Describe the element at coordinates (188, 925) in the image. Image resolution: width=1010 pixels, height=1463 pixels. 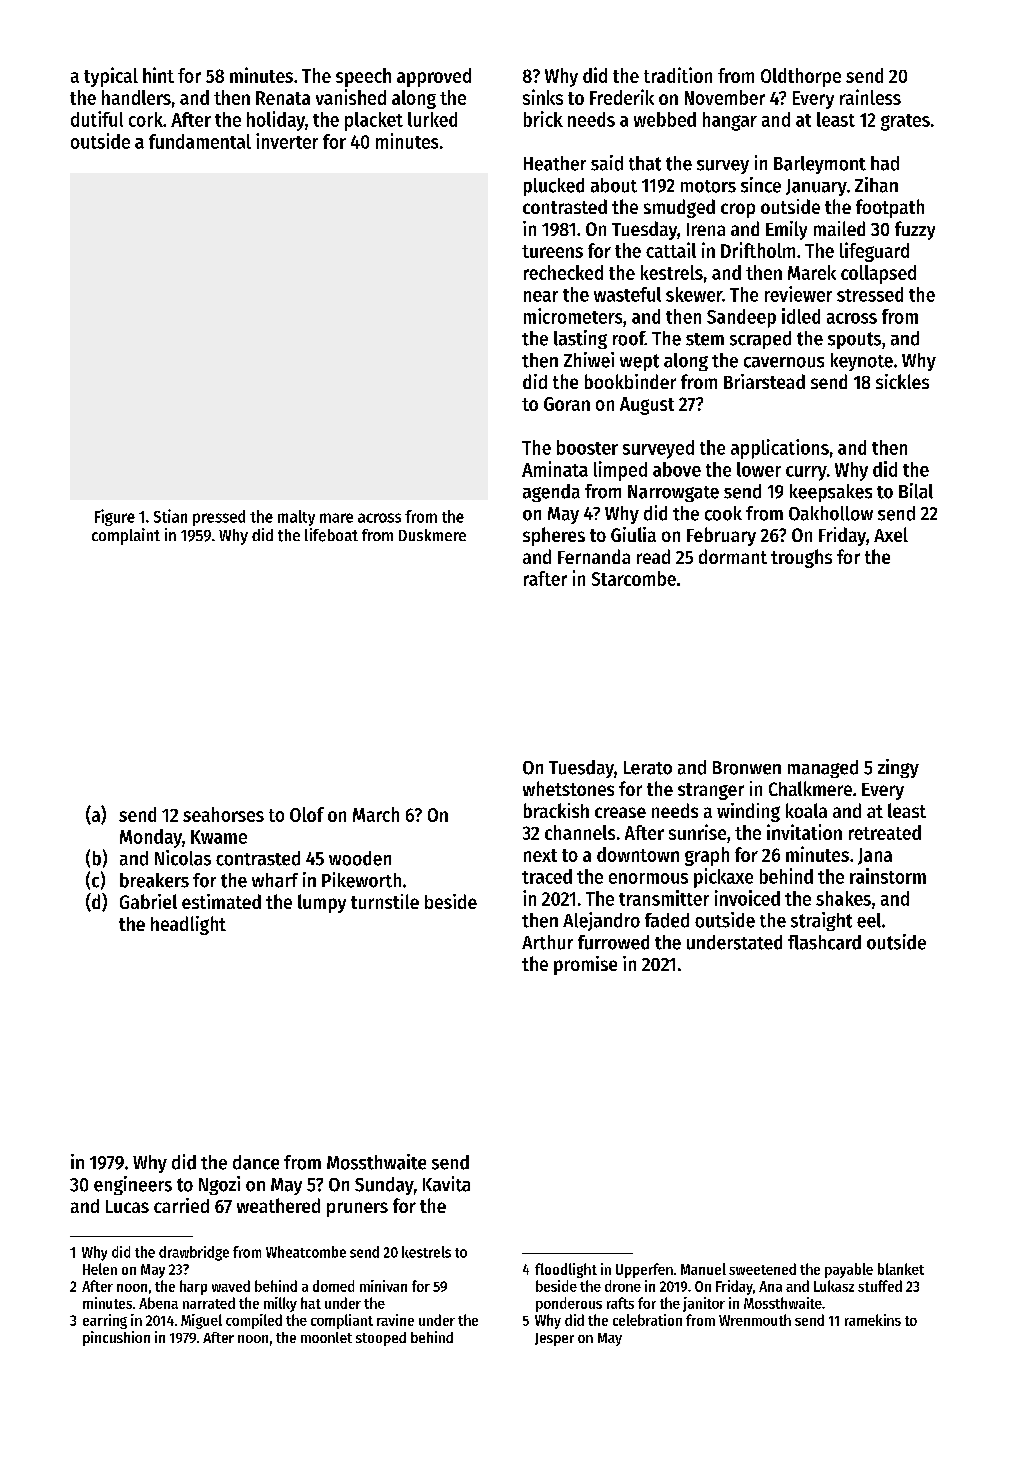
I see `headlight` at that location.
